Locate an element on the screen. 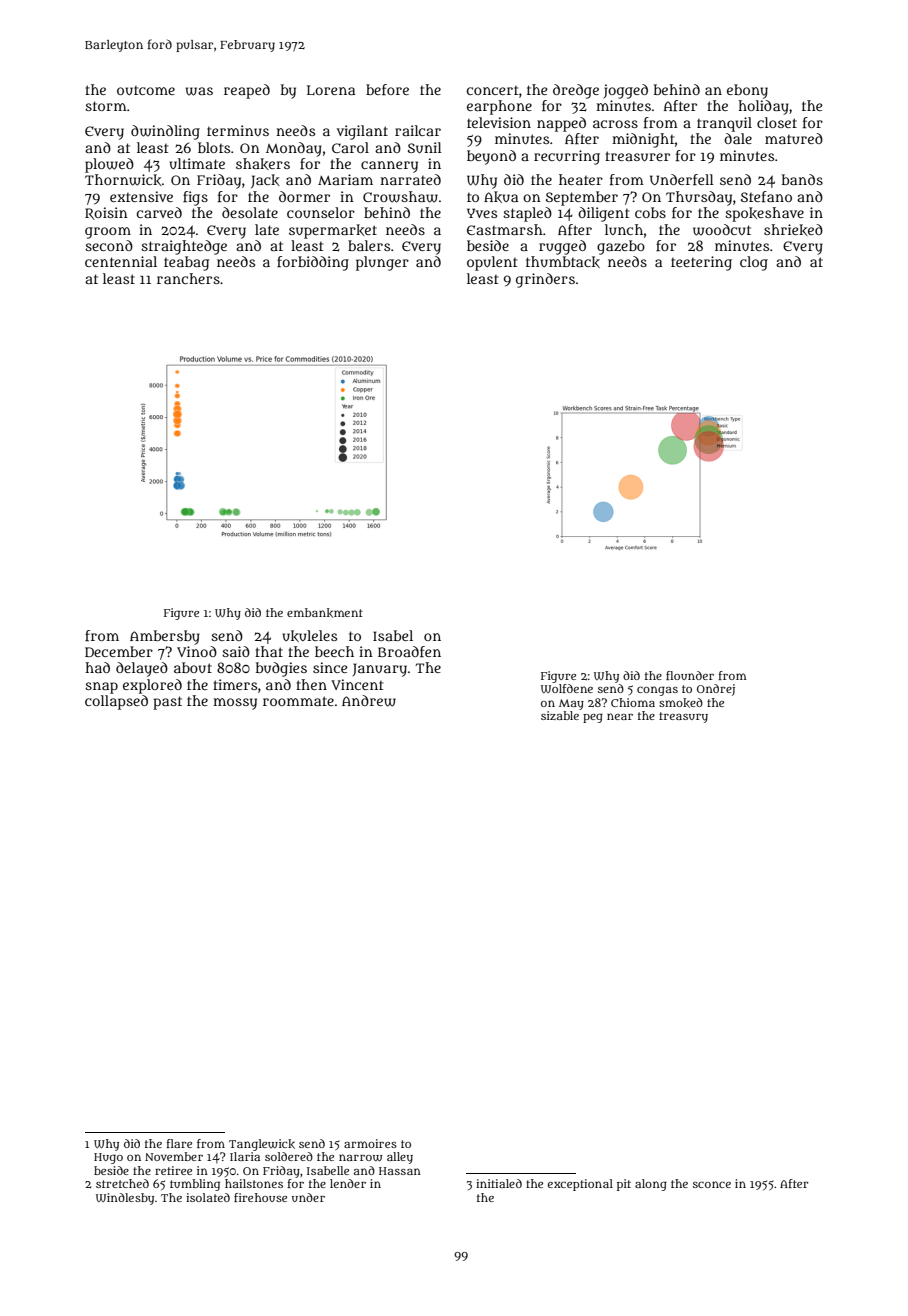 This screenshot has height=1316, width=908. Andrew is located at coordinates (369, 701).
